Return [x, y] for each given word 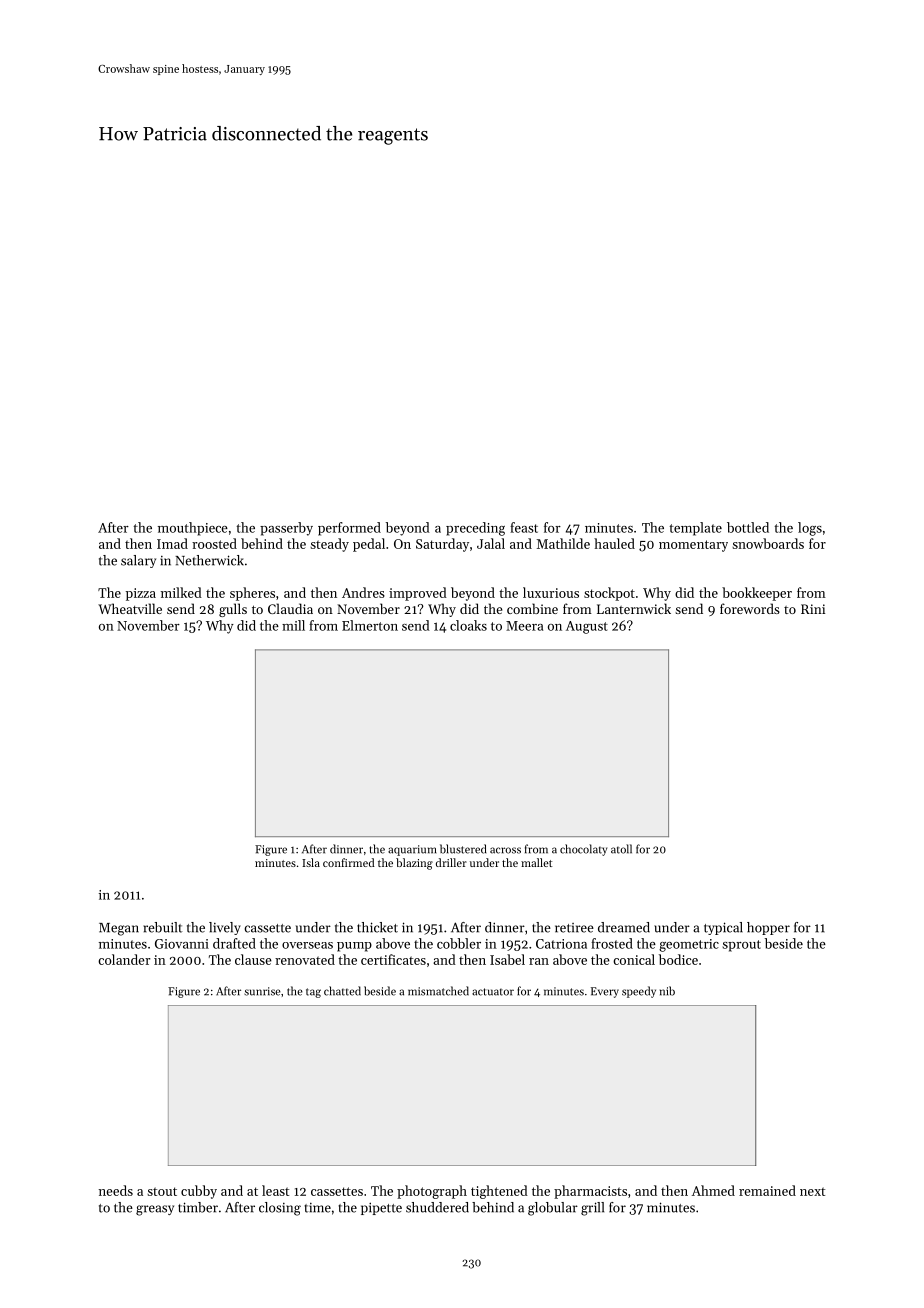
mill [293, 625]
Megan [119, 929]
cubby [199, 1192]
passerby [286, 529]
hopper [768, 928]
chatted [342, 991]
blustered [463, 849]
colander [124, 959]
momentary [693, 546]
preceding [475, 529]
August [587, 627]
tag [313, 993]
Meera [524, 626]
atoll [621, 849]
